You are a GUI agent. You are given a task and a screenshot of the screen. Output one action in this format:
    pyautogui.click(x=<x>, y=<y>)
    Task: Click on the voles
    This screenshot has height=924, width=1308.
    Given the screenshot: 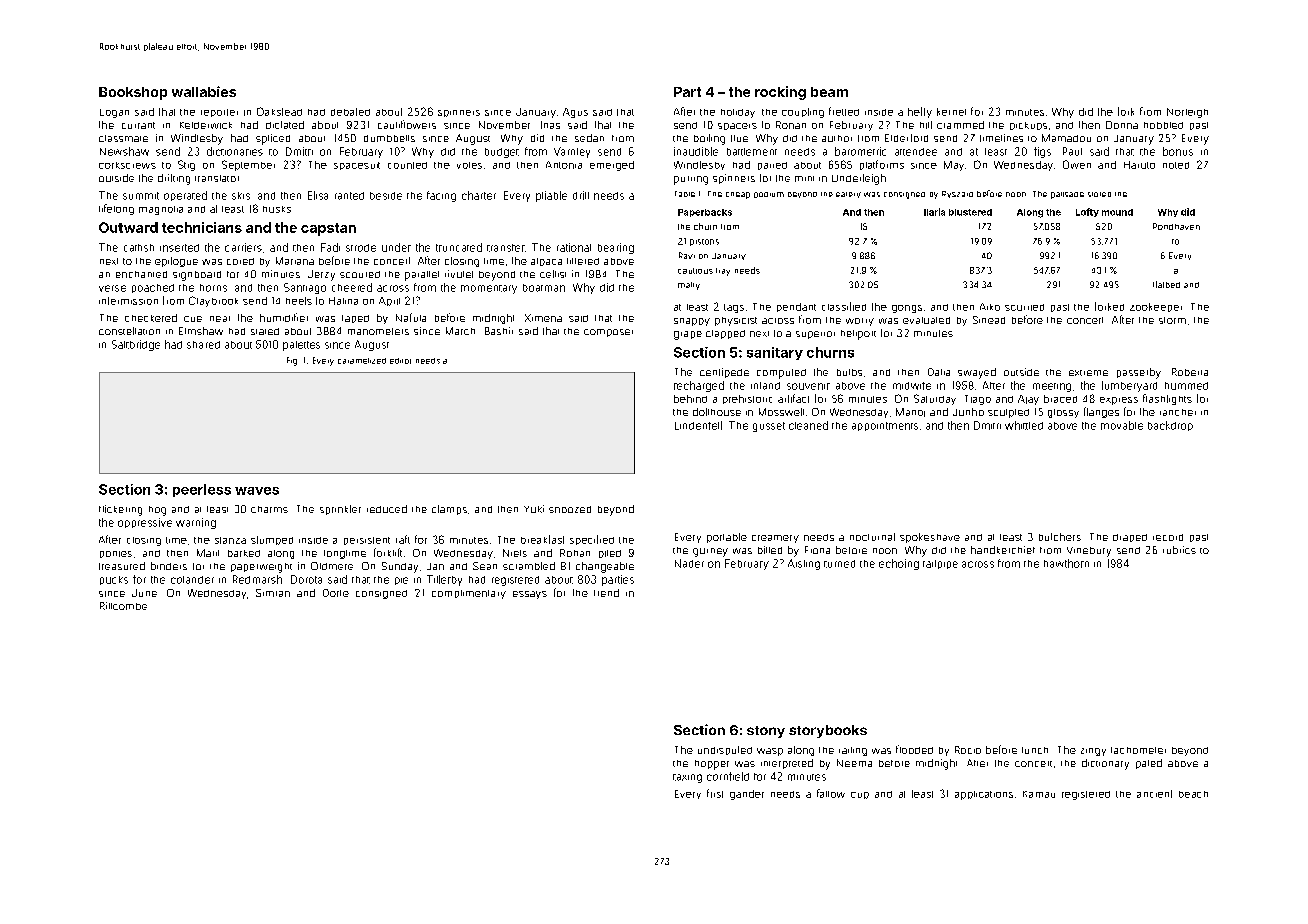 What is the action you would take?
    pyautogui.click(x=469, y=165)
